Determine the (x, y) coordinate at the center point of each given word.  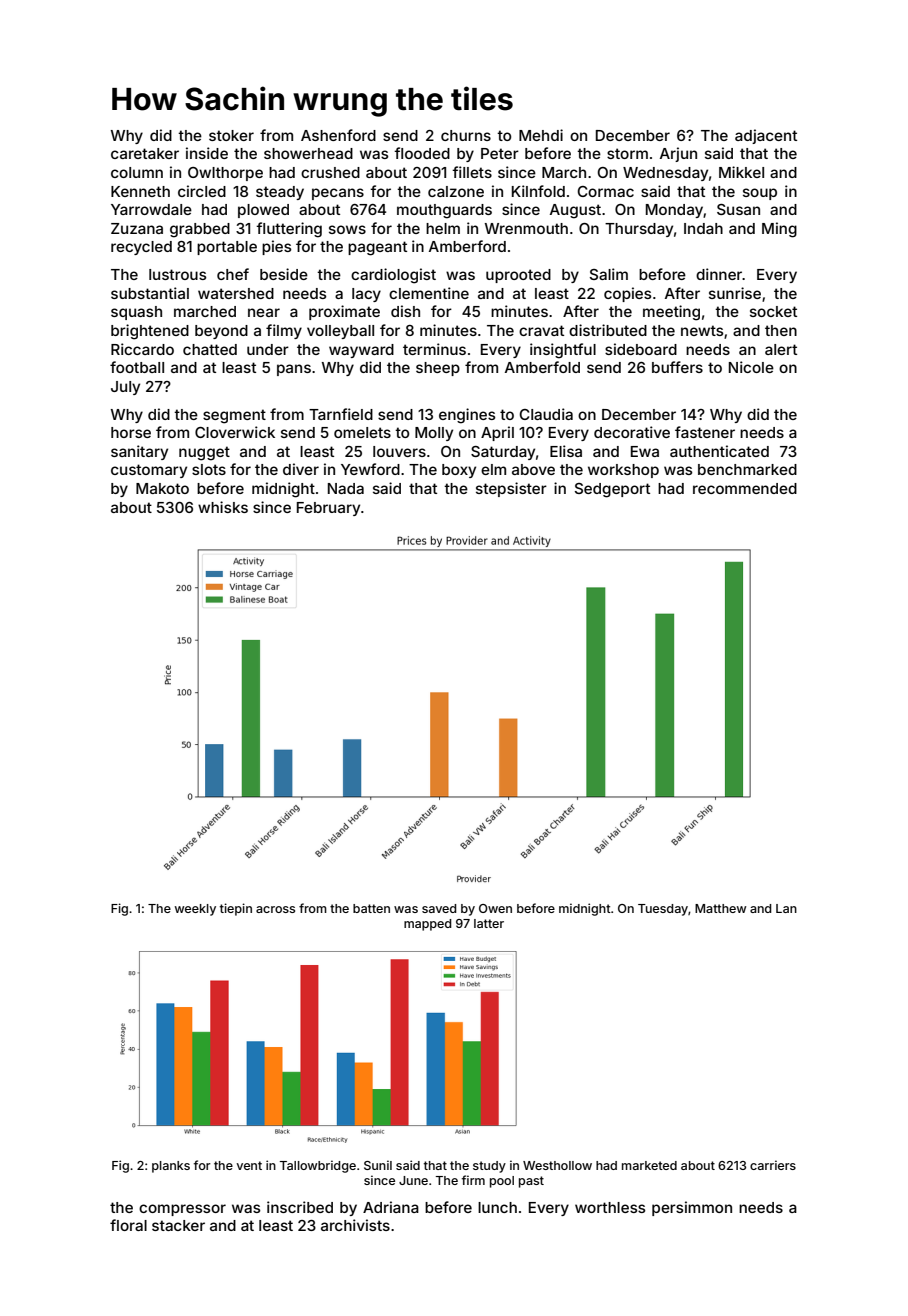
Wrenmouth (526, 228)
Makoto (162, 488)
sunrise (735, 293)
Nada (346, 488)
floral (128, 1225)
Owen (495, 908)
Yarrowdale (151, 209)
